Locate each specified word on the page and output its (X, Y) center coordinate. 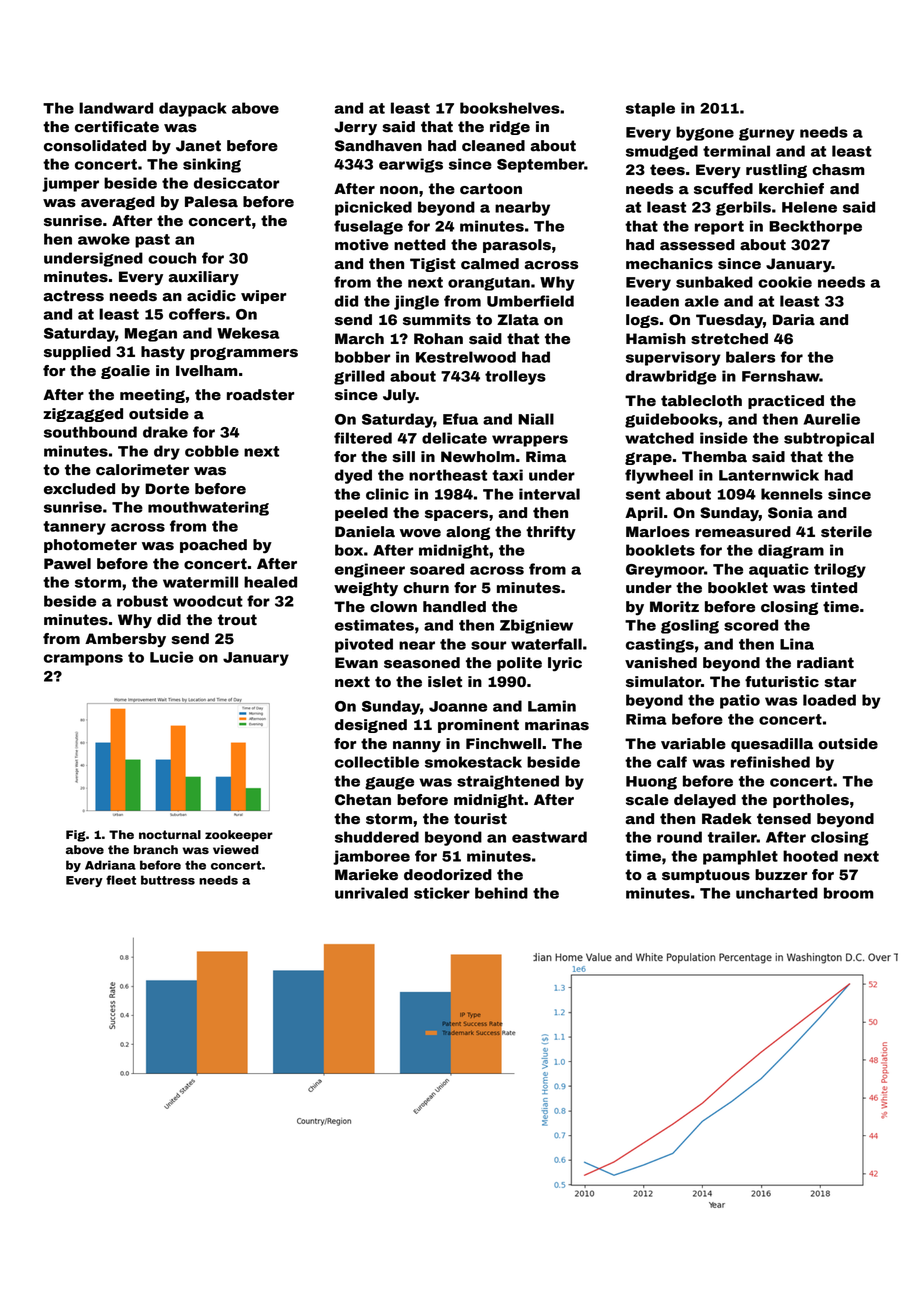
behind (501, 893)
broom (849, 893)
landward (116, 108)
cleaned (493, 146)
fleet (121, 880)
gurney (767, 134)
